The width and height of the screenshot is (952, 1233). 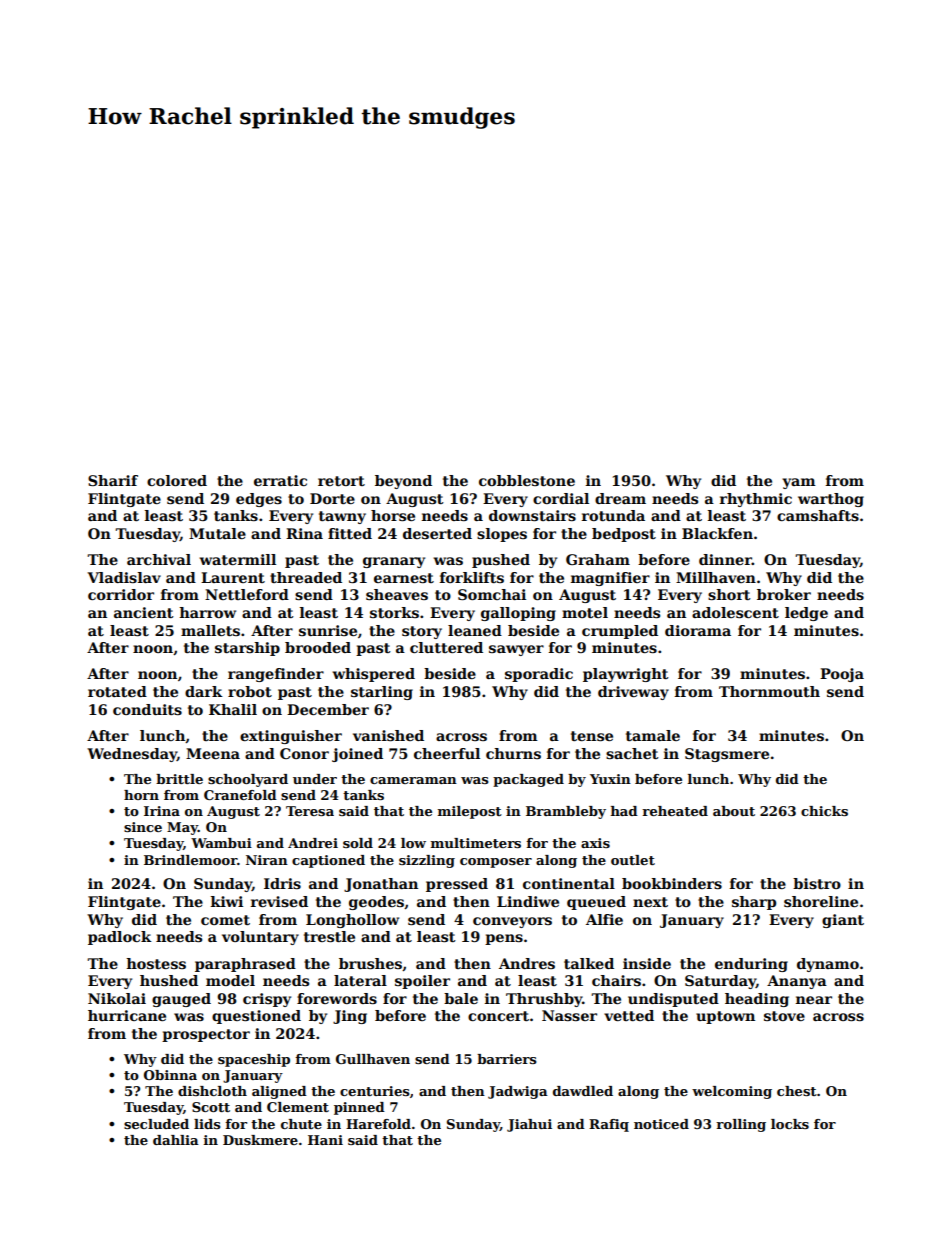 I want to click on sporadic, so click(x=539, y=675).
